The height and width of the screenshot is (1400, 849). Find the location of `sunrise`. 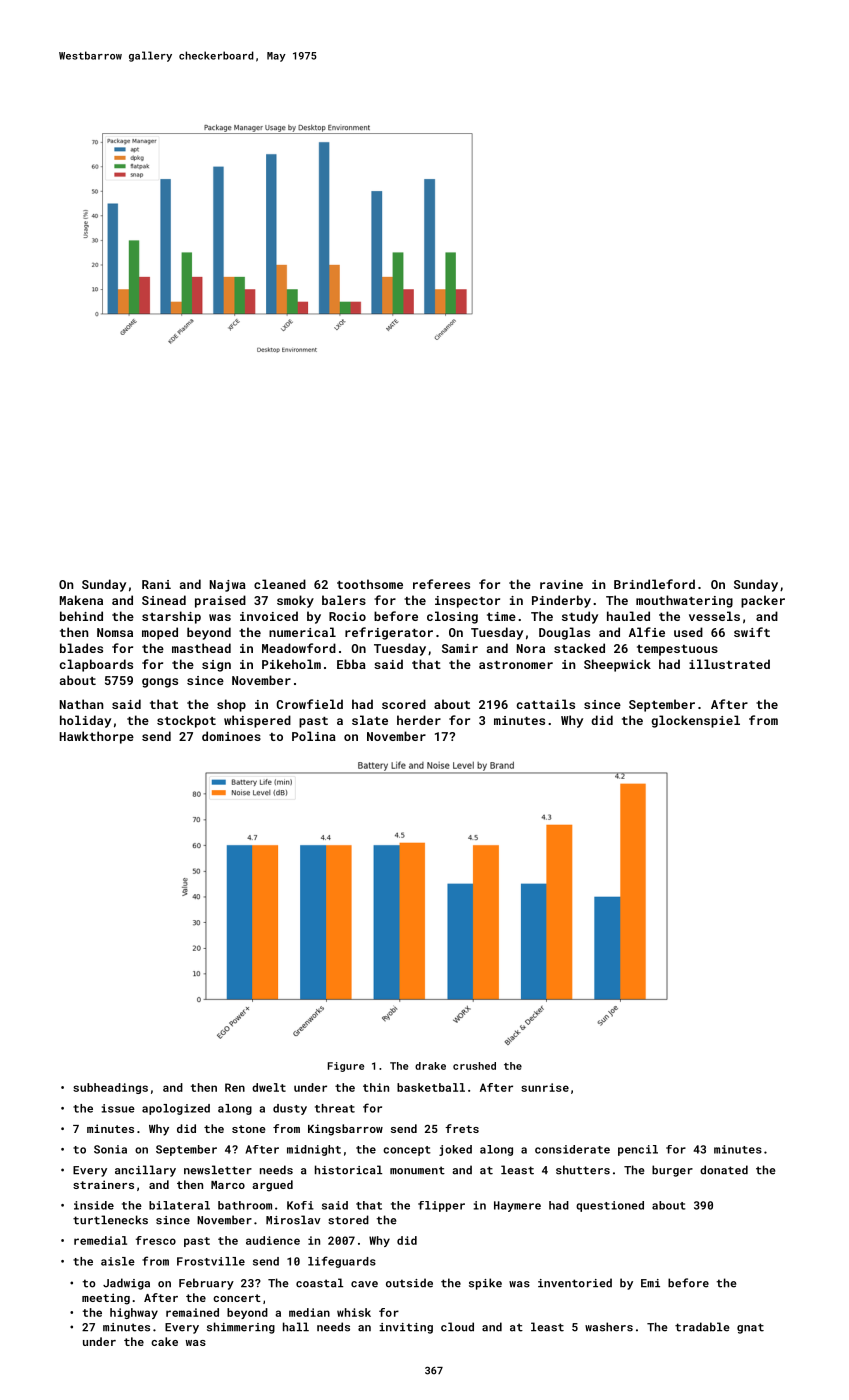

sunrise is located at coordinates (545, 1087).
